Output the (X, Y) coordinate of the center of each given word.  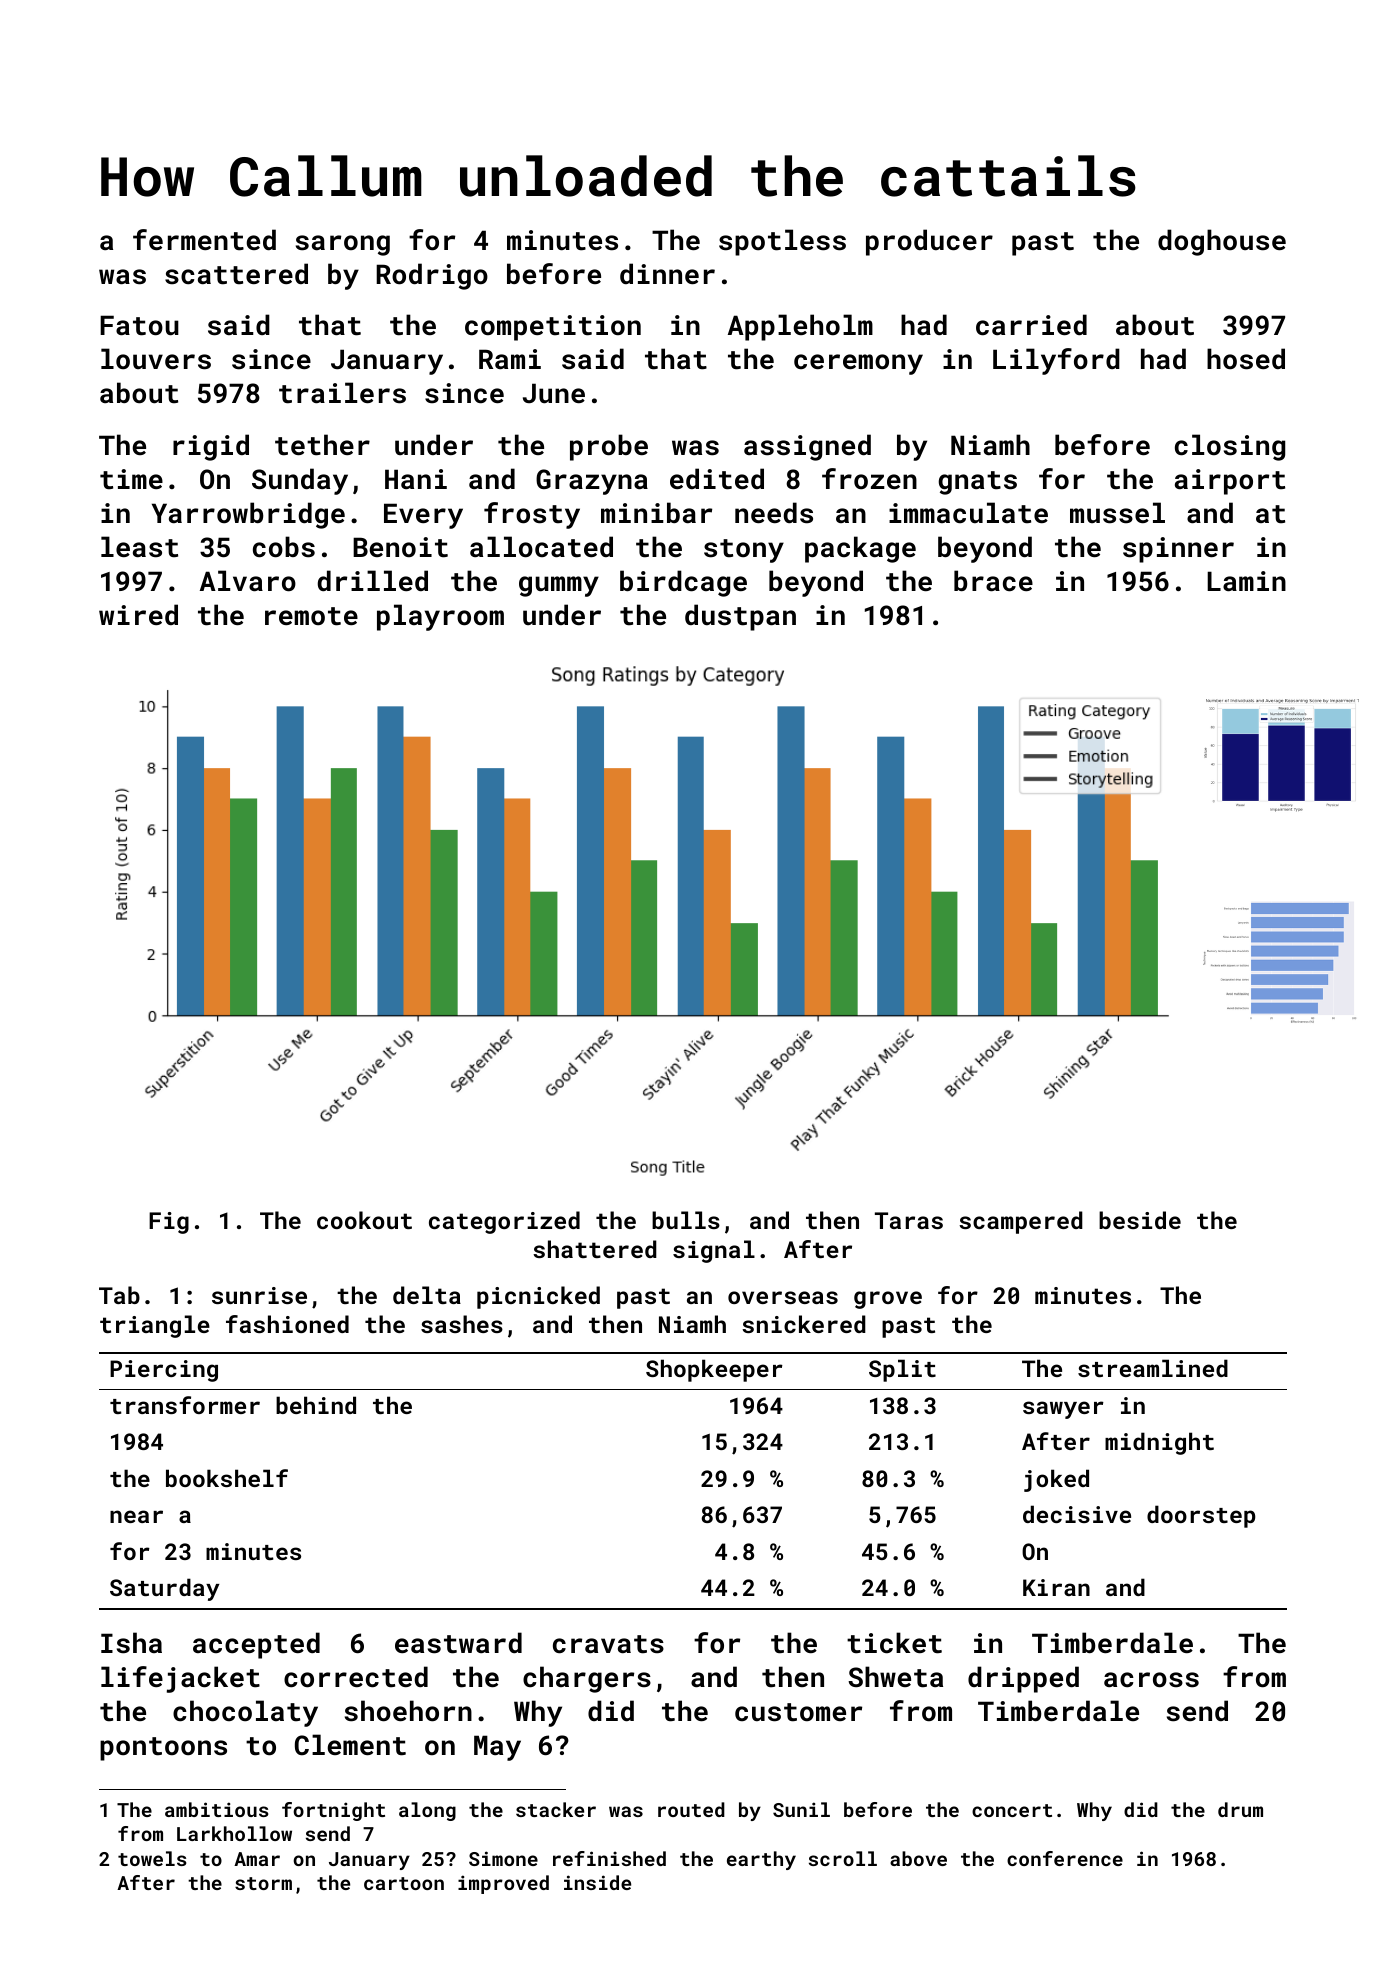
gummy (559, 586)
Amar (257, 1859)
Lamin (1246, 581)
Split (902, 1370)
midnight (1159, 1443)
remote (311, 616)
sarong (343, 245)
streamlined (1153, 1368)
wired (138, 614)
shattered (595, 1249)
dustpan (740, 617)
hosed (1246, 359)
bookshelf (227, 1478)
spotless (782, 242)
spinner (1178, 550)
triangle (155, 1326)
